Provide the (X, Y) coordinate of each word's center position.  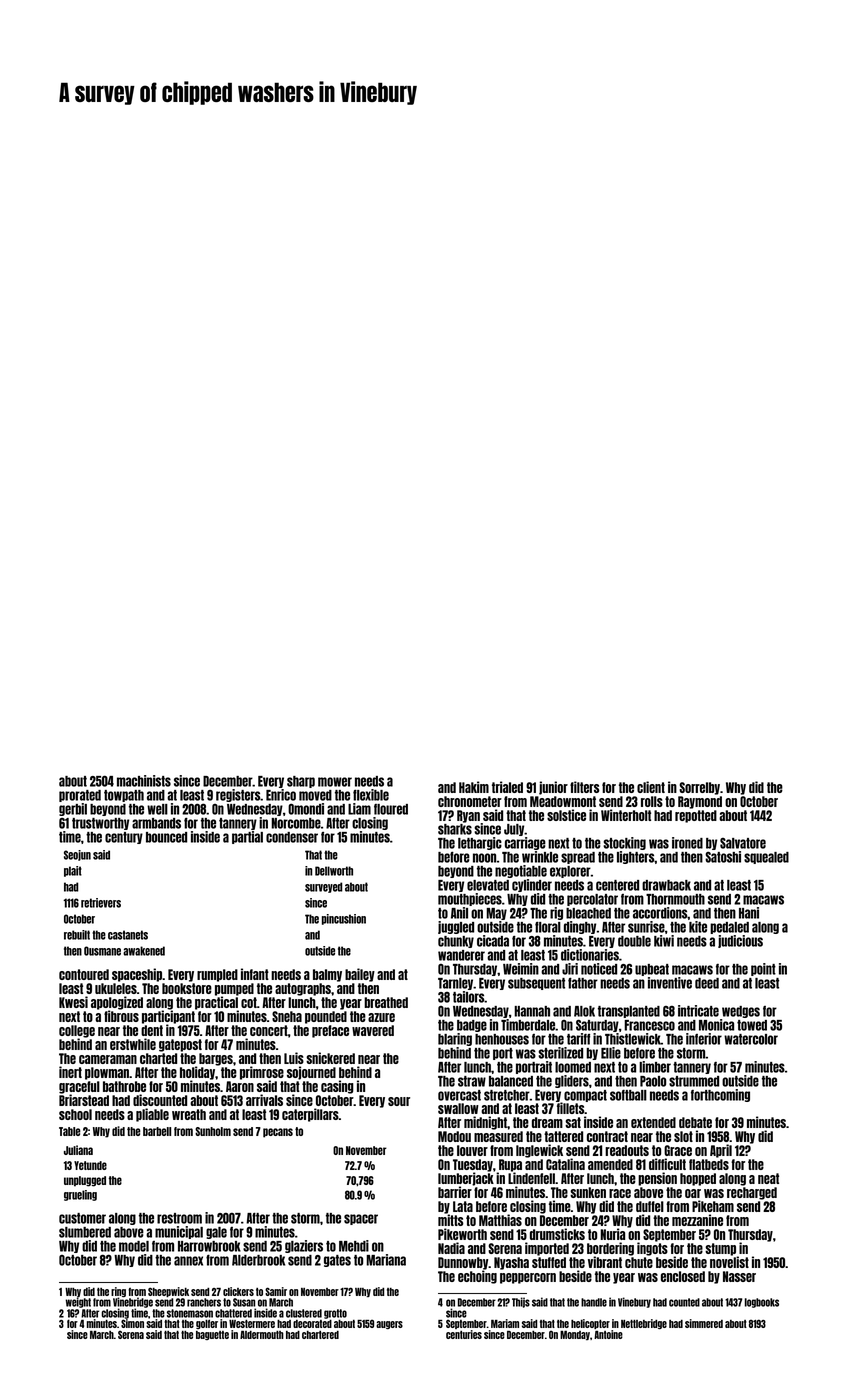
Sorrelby (699, 788)
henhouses (502, 1039)
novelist (729, 1262)
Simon (132, 1323)
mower (335, 782)
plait (73, 871)
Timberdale (528, 1025)
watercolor (751, 1039)
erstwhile (133, 1044)
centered (617, 885)
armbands (156, 823)
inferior (704, 1039)
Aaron (240, 1086)
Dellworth (334, 871)
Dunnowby (463, 1263)
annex (188, 1261)
